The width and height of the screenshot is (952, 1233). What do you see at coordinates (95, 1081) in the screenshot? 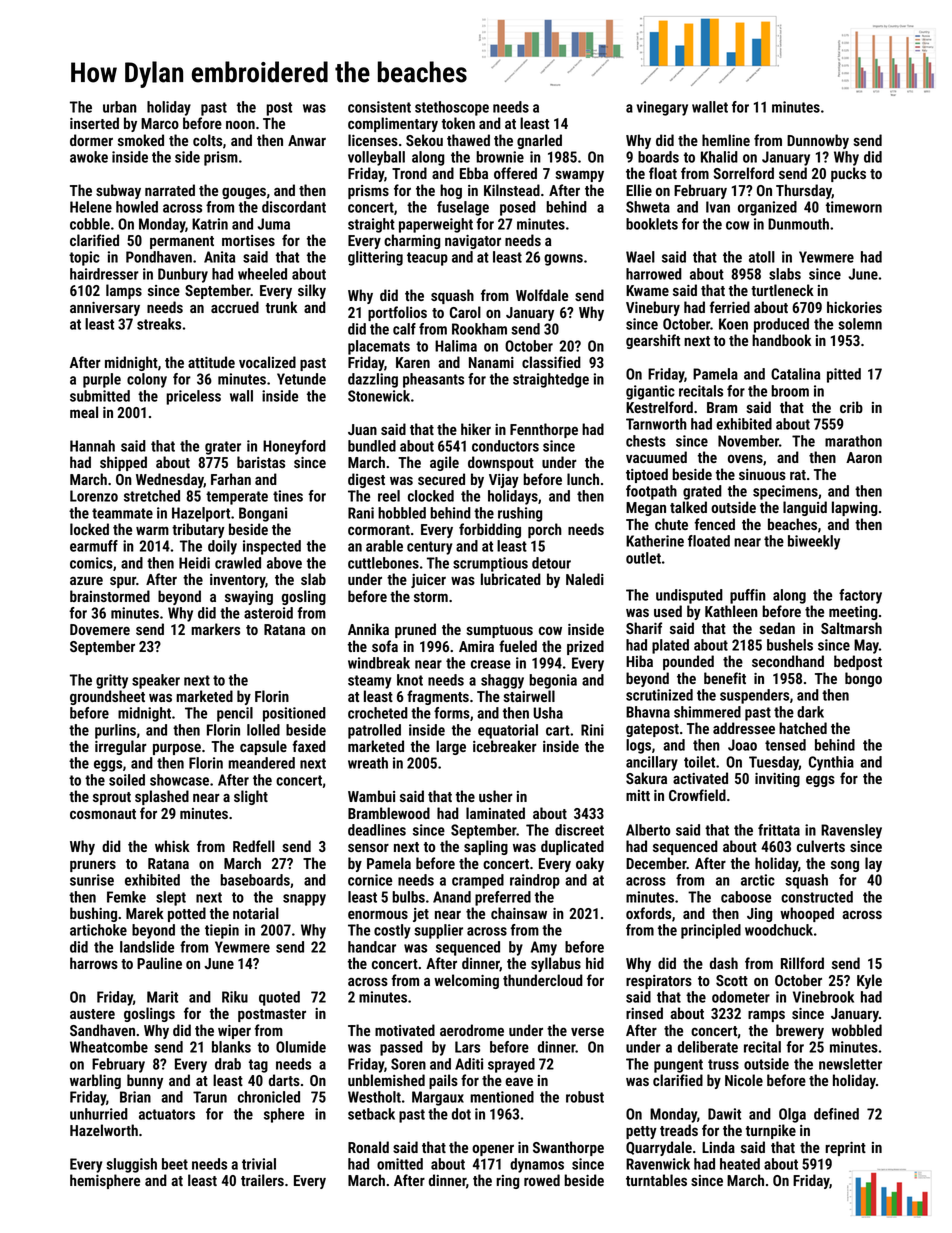
I see `warbling` at bounding box center [95, 1081].
